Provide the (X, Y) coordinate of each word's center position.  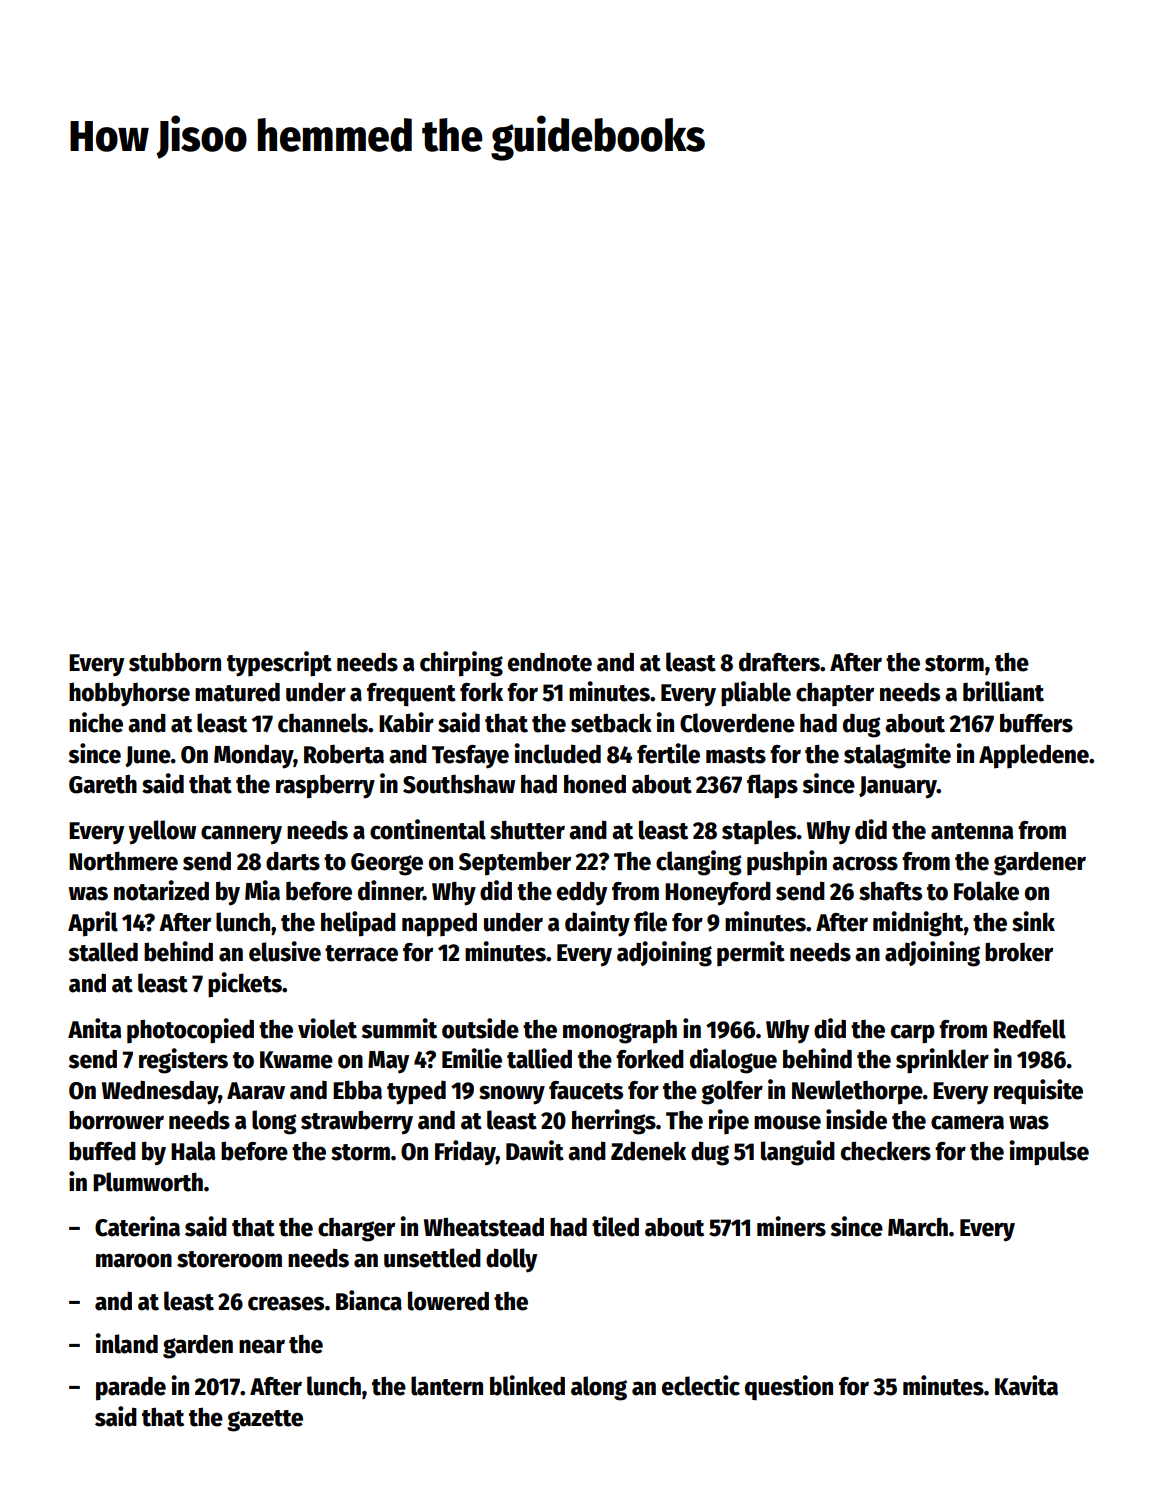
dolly (511, 1260)
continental (428, 829)
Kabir (406, 722)
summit (399, 1028)
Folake (986, 891)
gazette (265, 1421)
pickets (245, 985)
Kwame (296, 1060)
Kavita (1026, 1385)
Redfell (1029, 1029)
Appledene (1034, 756)
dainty (597, 924)
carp (913, 1034)
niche (96, 722)
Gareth (103, 784)
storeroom (229, 1259)
